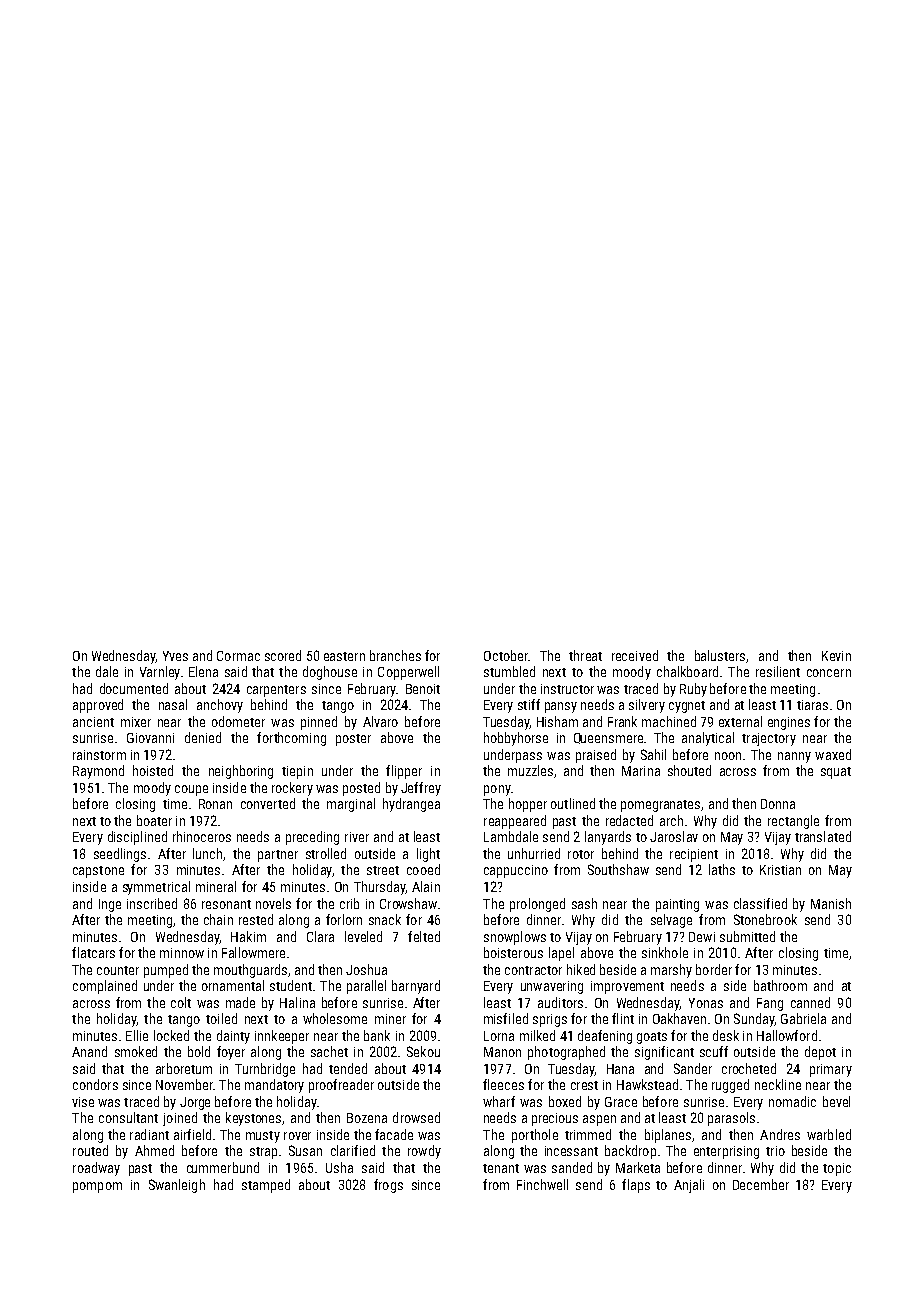 This screenshot has height=1308, width=924. I want to click on pompom, so click(97, 1187).
